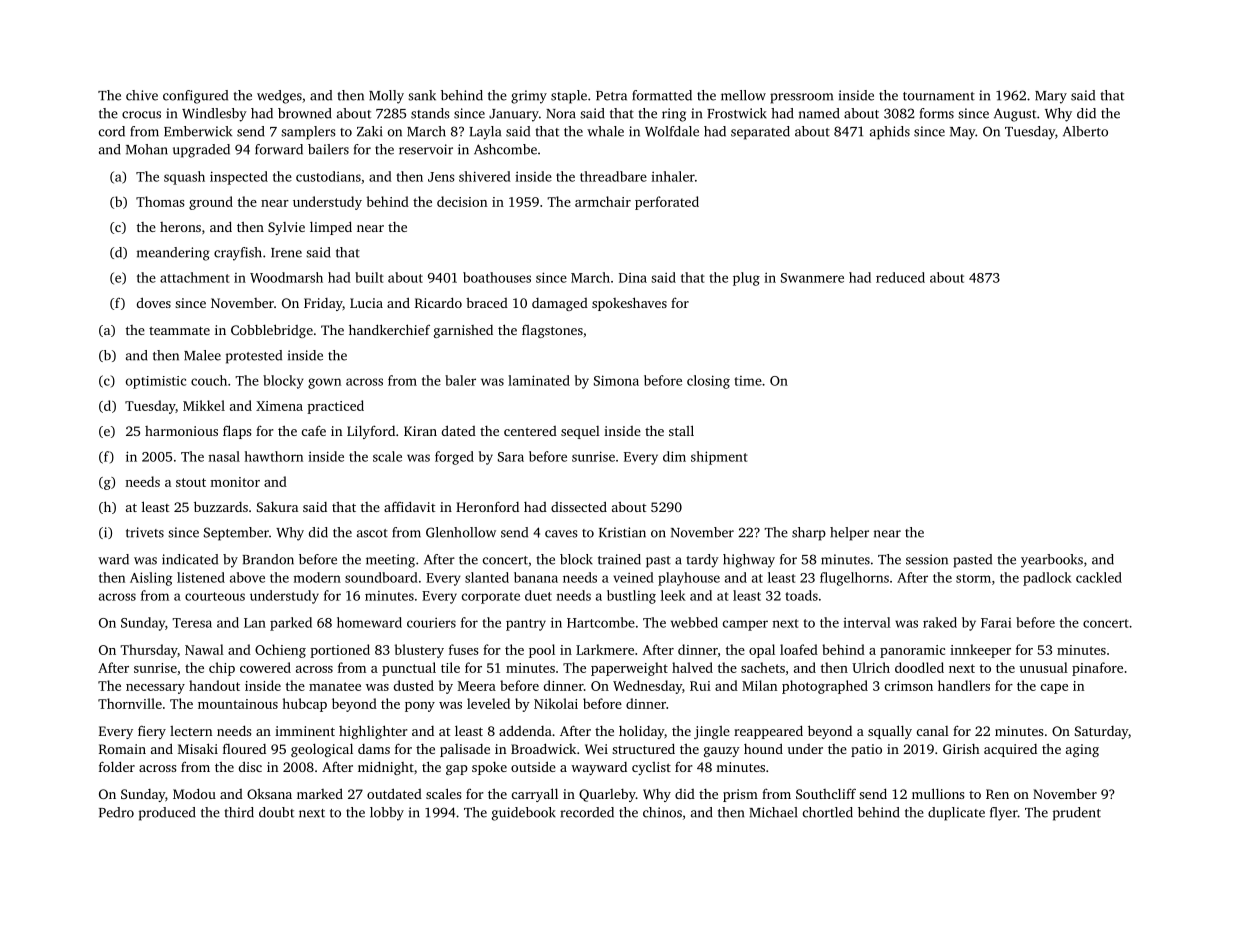 This page has width=1233, height=952. Describe the element at coordinates (117, 766) in the page. I see `folder` at that location.
